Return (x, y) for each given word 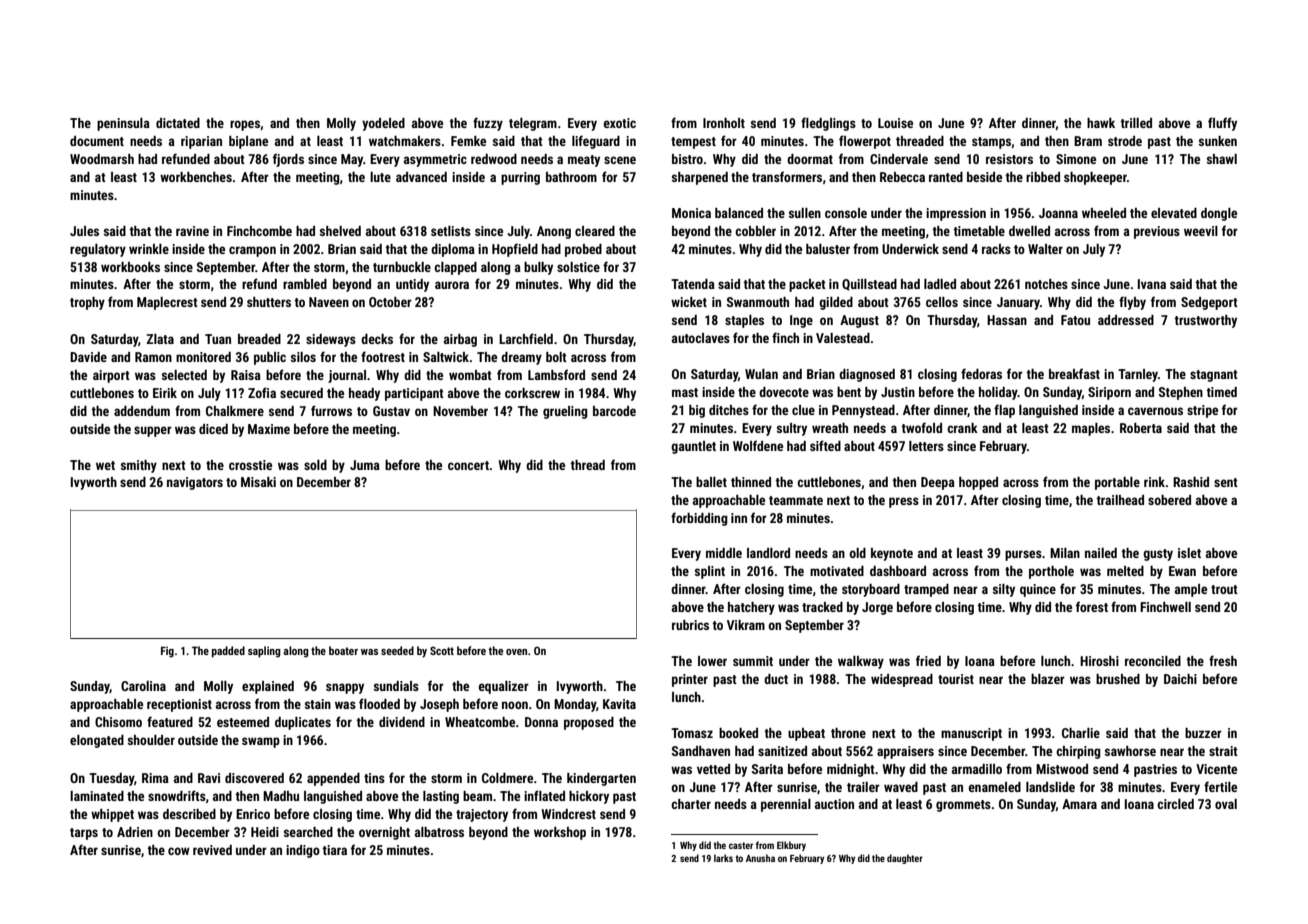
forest (1092, 606)
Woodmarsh (102, 159)
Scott (442, 650)
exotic (620, 123)
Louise (895, 123)
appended (333, 779)
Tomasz (692, 733)
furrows (331, 410)
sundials (396, 686)
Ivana (1152, 284)
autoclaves (701, 338)
